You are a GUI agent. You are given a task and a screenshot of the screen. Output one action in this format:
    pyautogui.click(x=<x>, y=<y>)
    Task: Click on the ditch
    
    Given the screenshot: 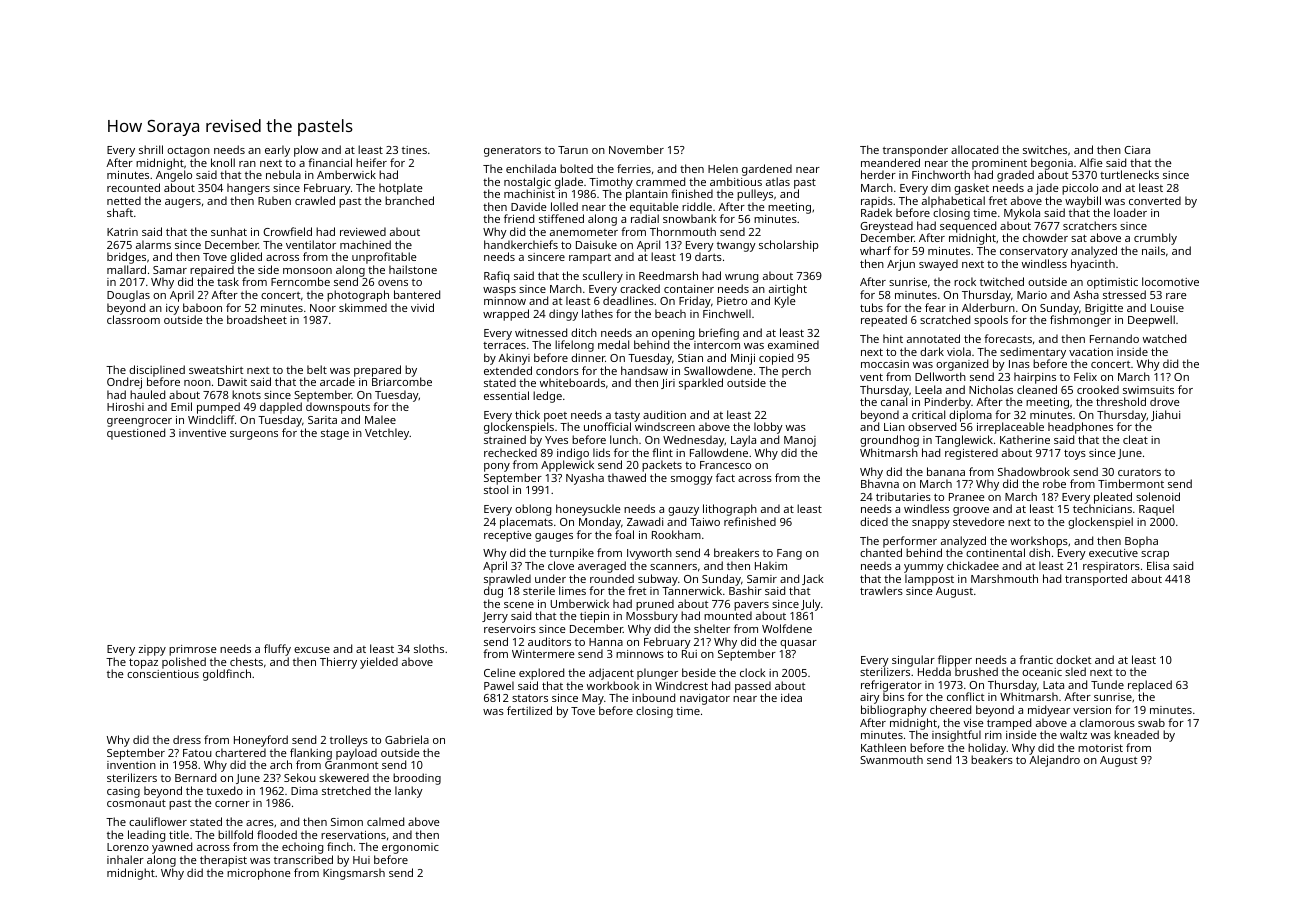 What is the action you would take?
    pyautogui.click(x=584, y=332)
